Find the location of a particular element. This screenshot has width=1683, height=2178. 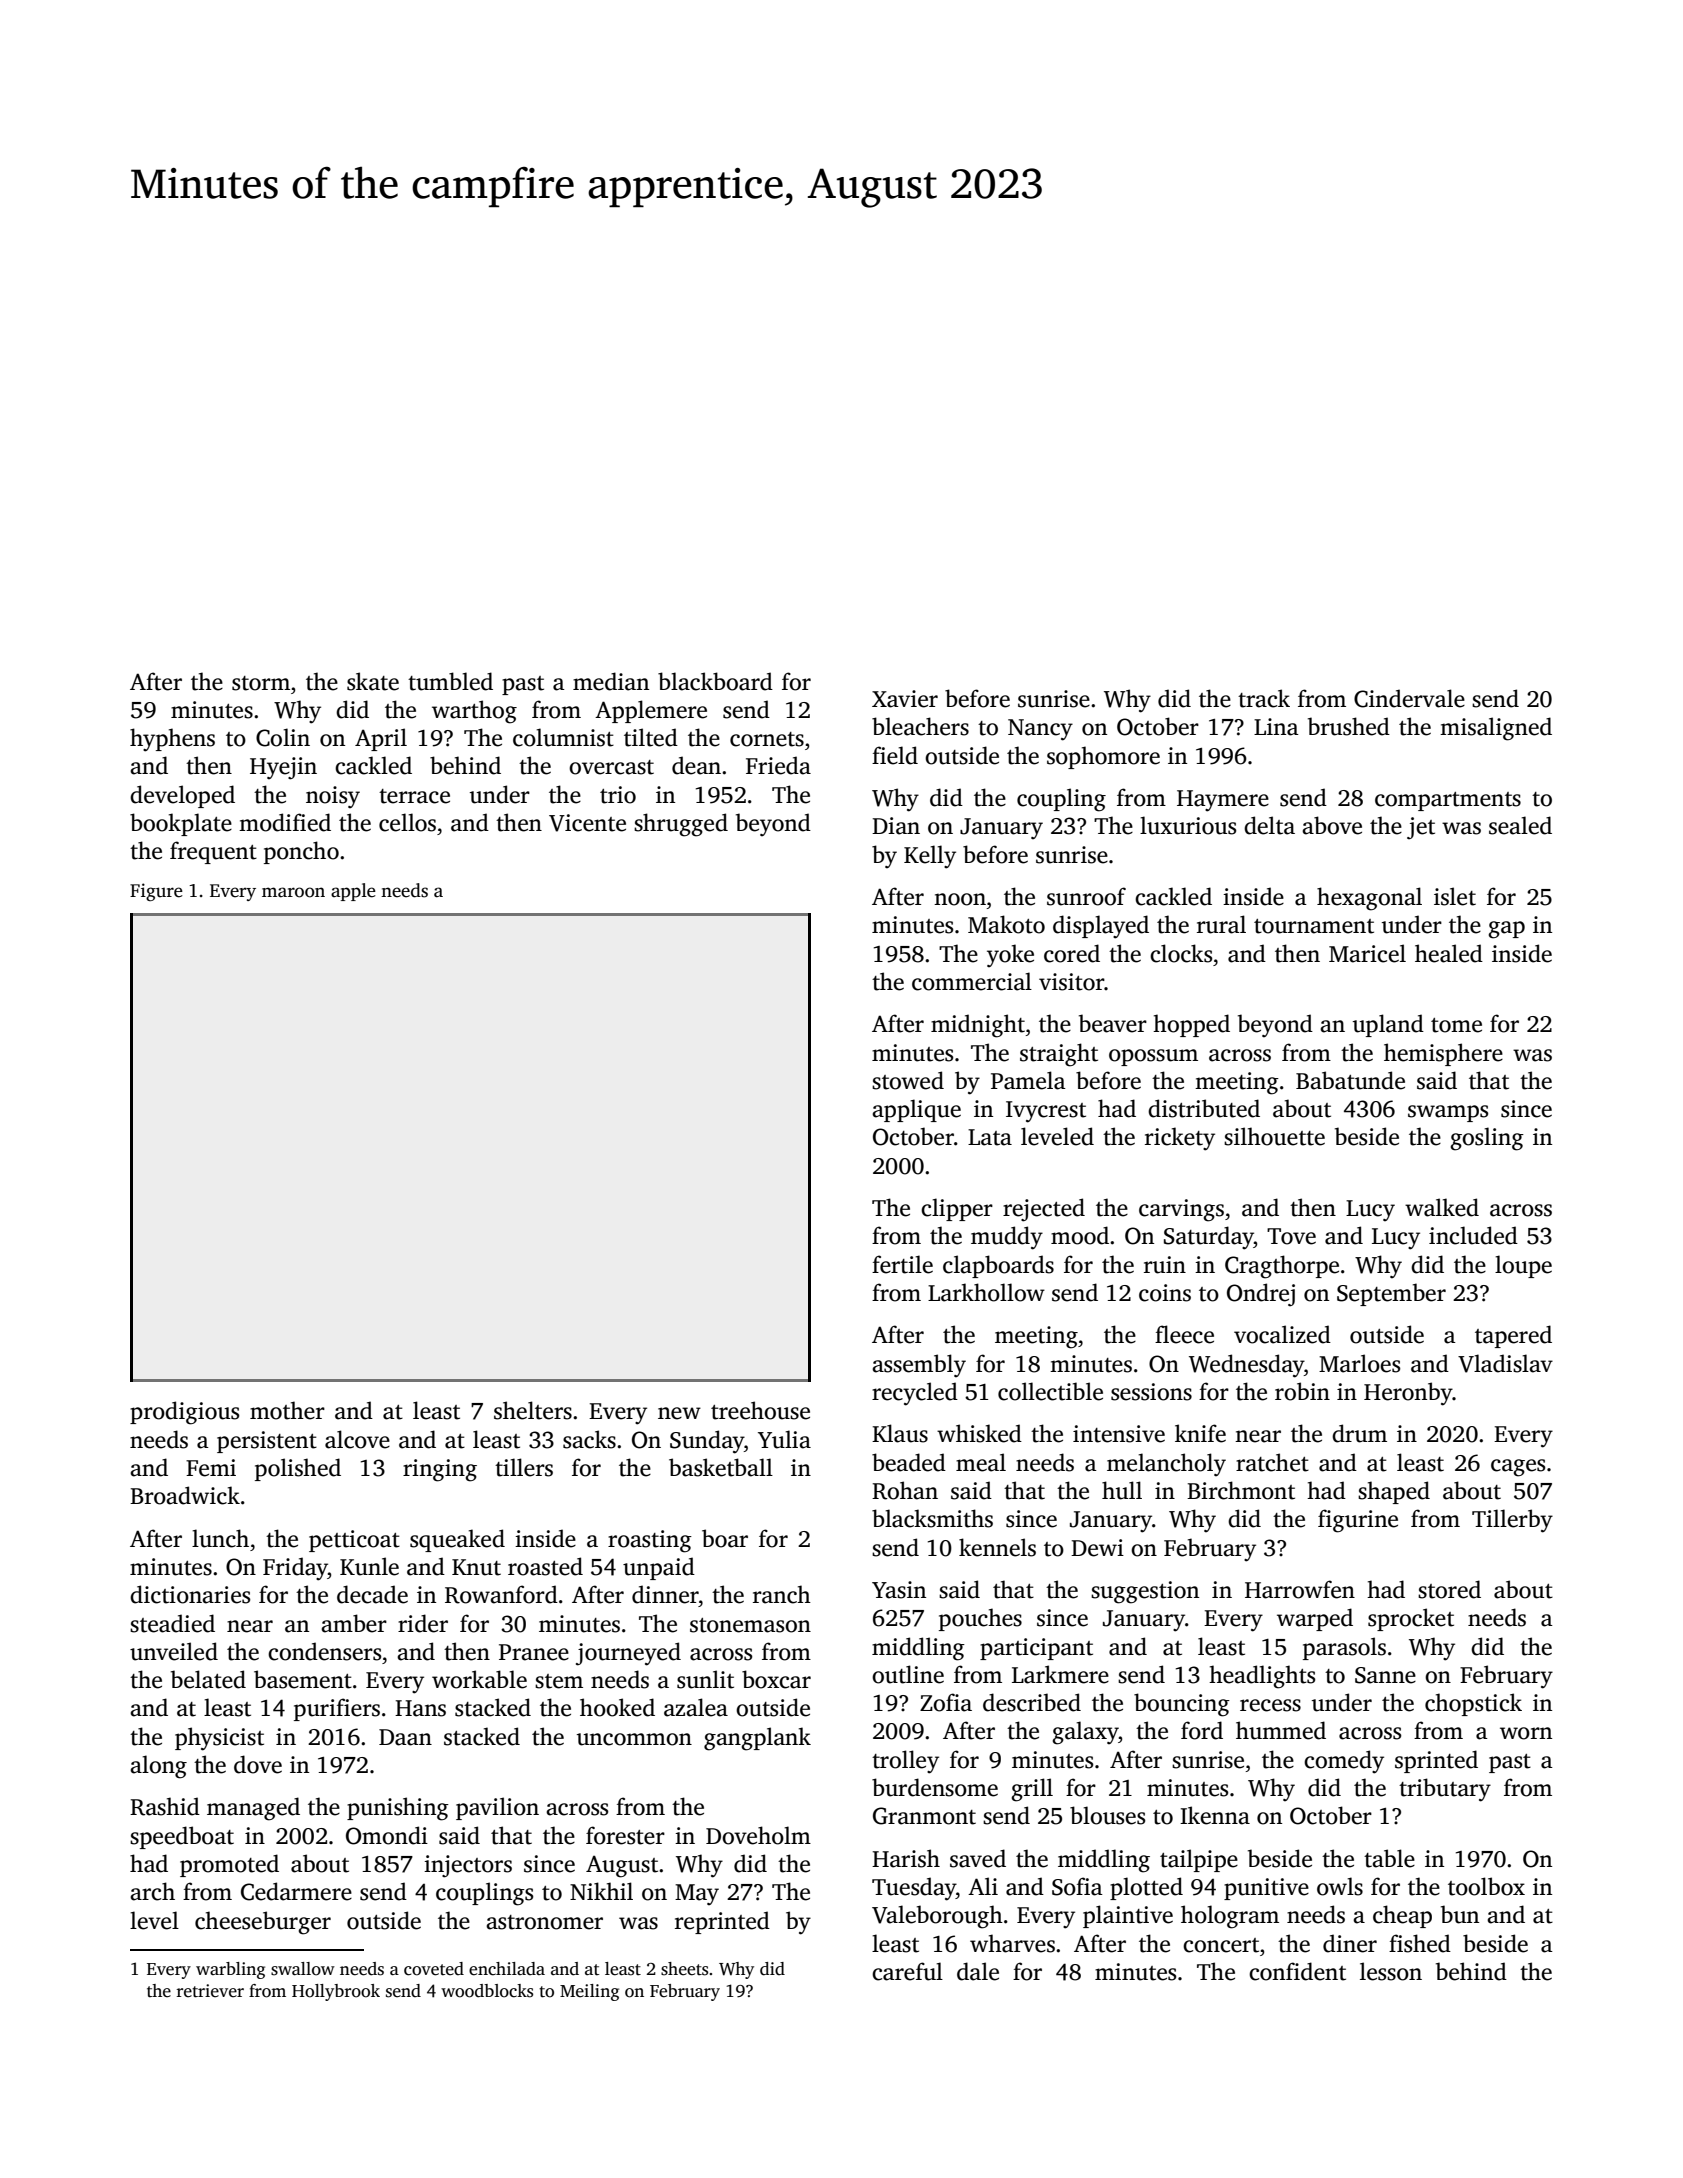

ratchet is located at coordinates (1272, 1462).
